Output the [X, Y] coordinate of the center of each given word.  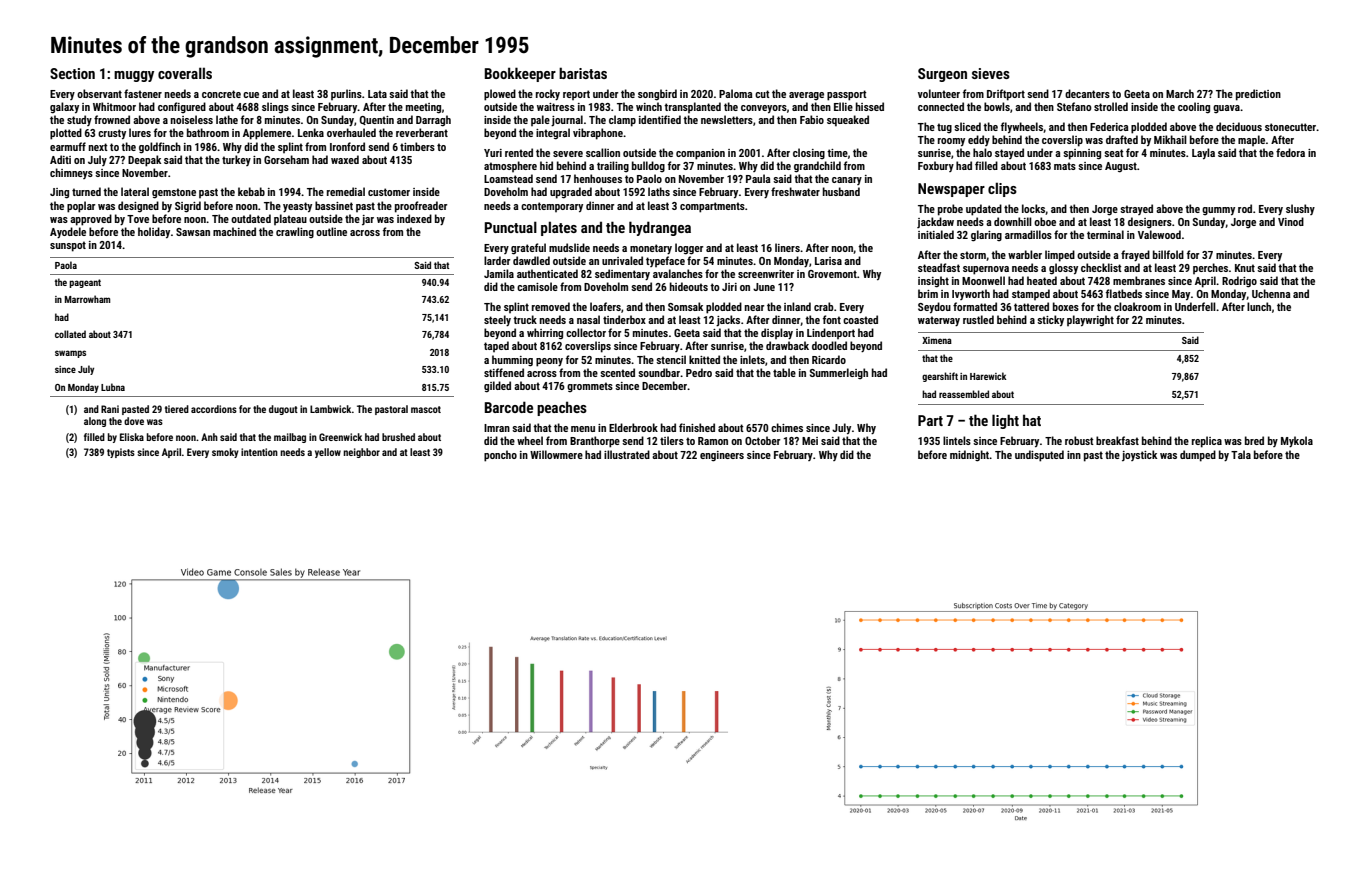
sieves [991, 73]
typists [121, 453]
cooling [1194, 108]
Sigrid [188, 207]
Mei [810, 441]
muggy [134, 76]
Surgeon [942, 75]
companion [700, 154]
